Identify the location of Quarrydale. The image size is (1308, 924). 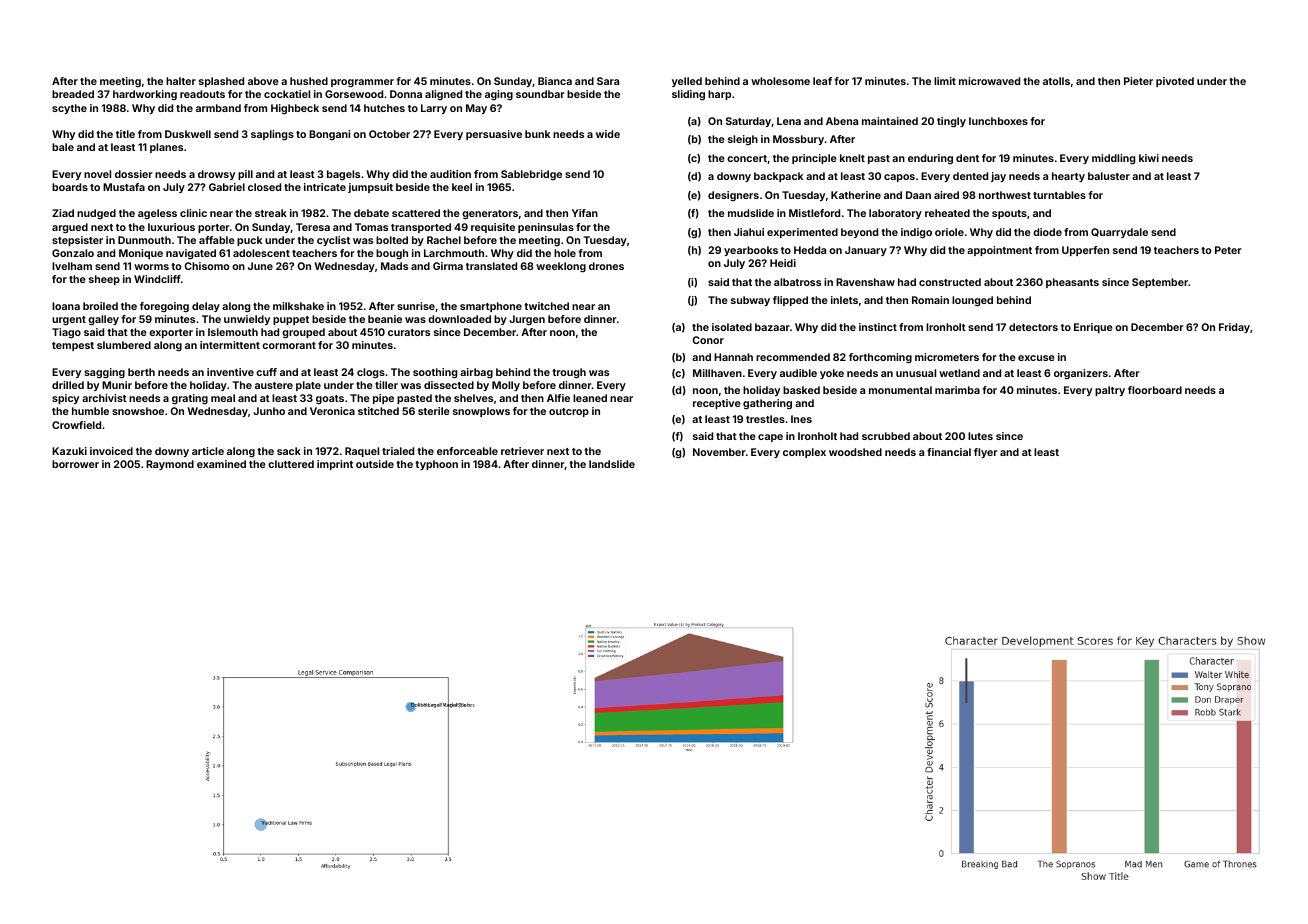
(1119, 233).
